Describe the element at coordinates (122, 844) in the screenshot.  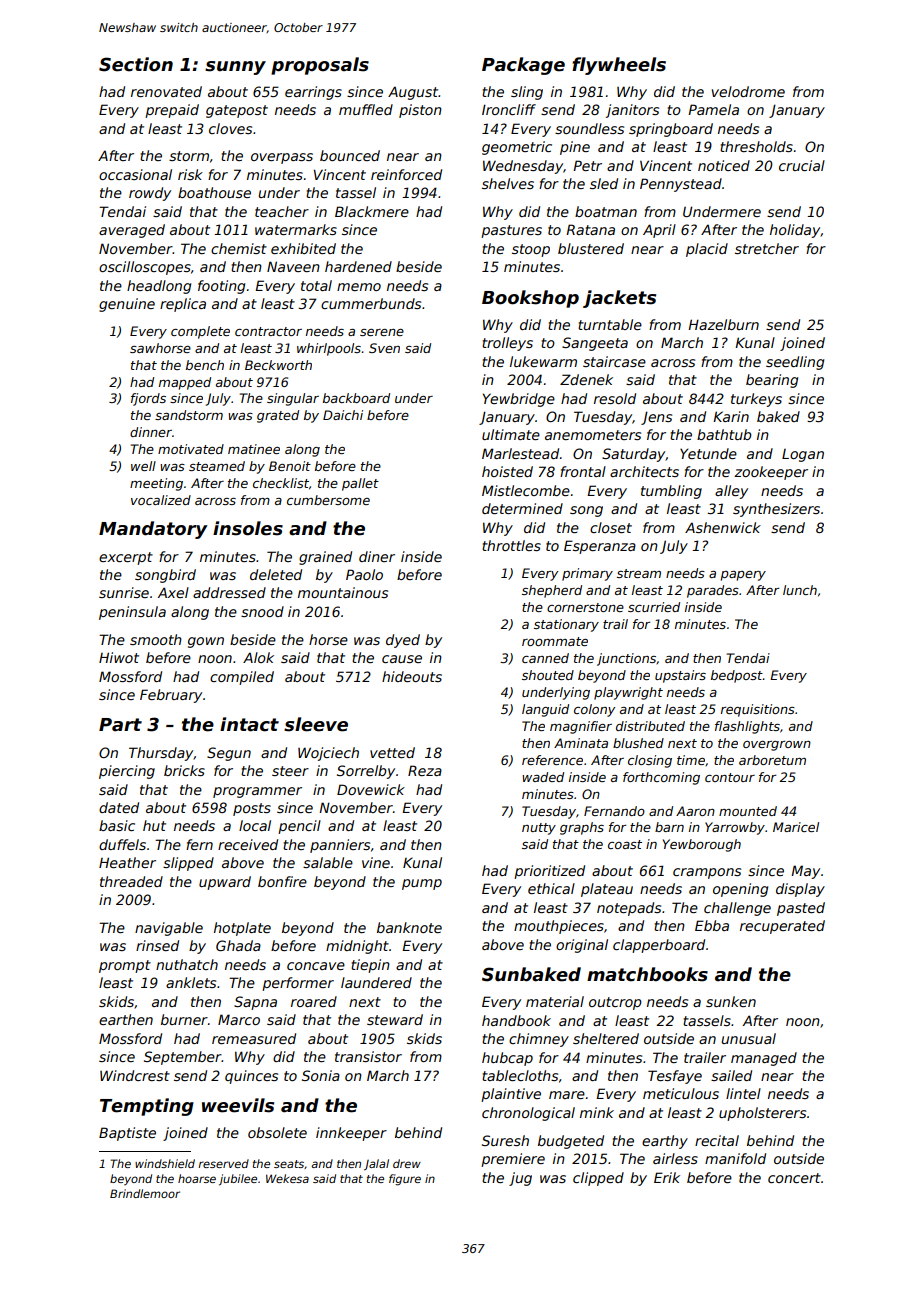
I see `duffels` at that location.
